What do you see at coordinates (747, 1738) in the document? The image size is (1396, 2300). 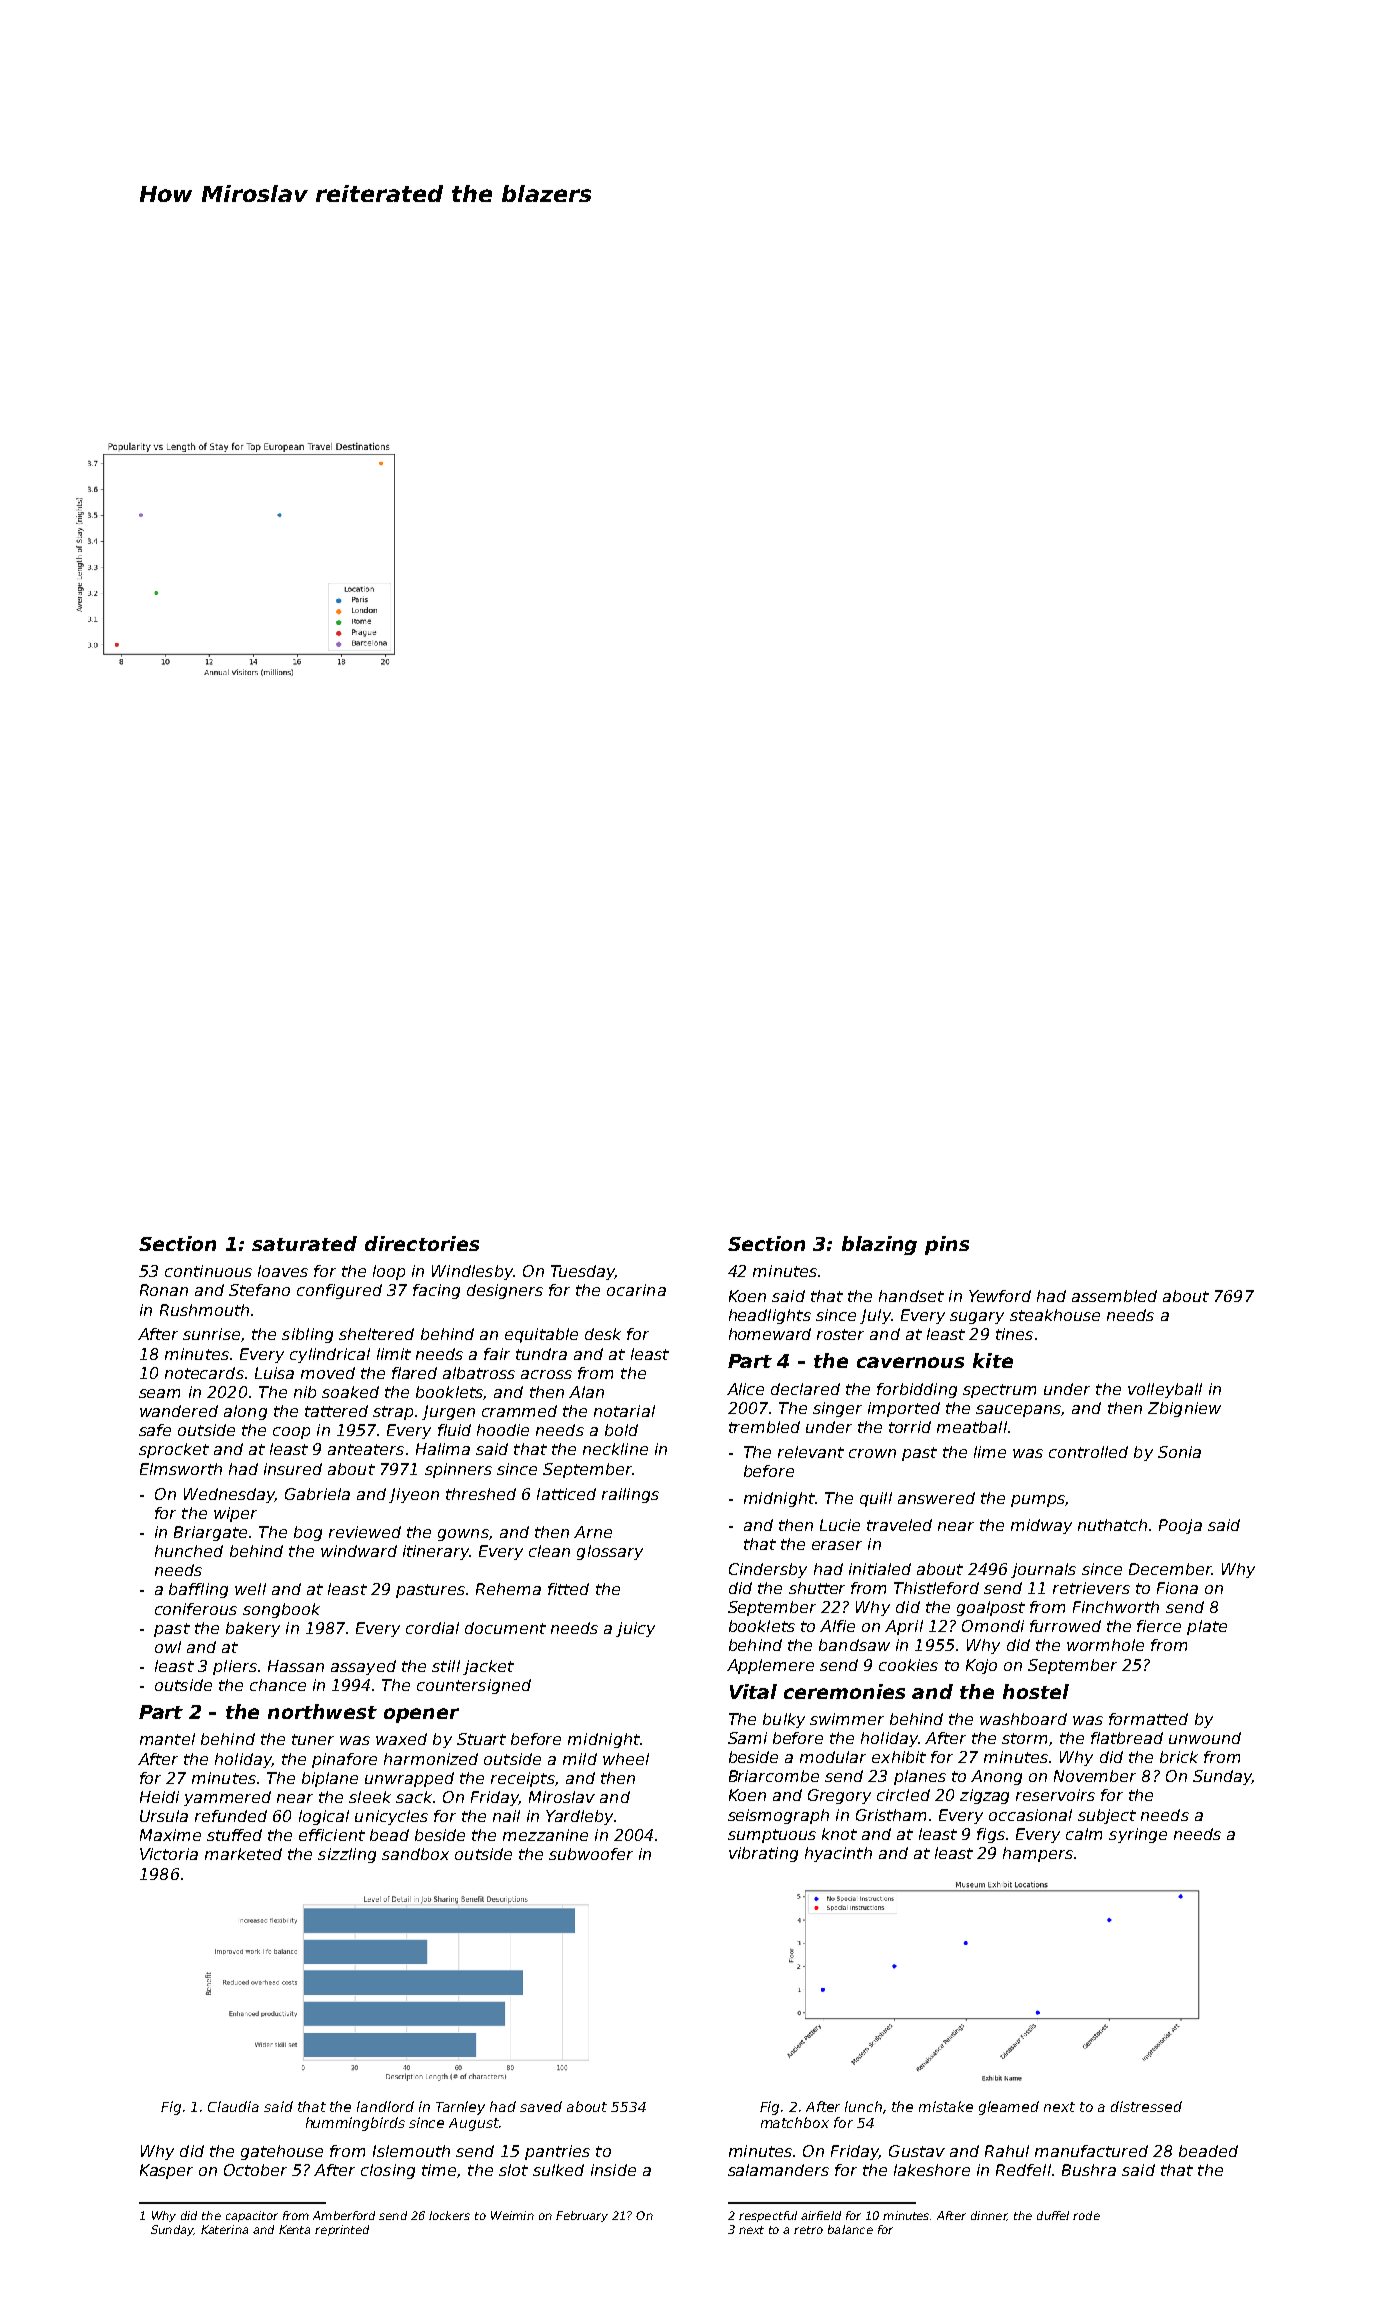 I see `Sami` at bounding box center [747, 1738].
